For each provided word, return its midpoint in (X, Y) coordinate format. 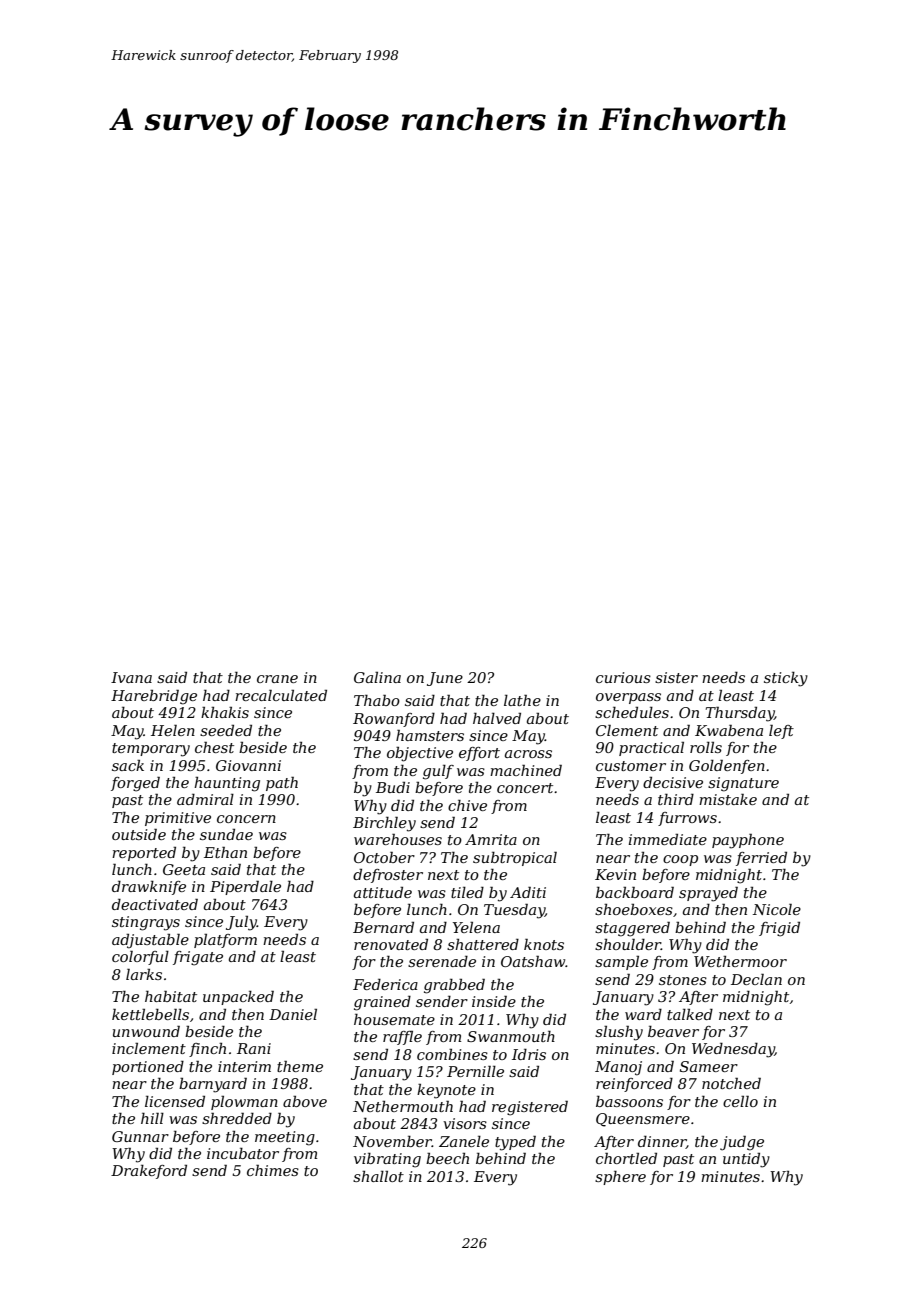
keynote (446, 1091)
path (282, 783)
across (528, 754)
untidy (746, 1160)
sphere (620, 1178)
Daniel (293, 1014)
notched (731, 1083)
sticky (786, 679)
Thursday (740, 714)
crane (277, 679)
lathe (522, 700)
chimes (273, 1170)
